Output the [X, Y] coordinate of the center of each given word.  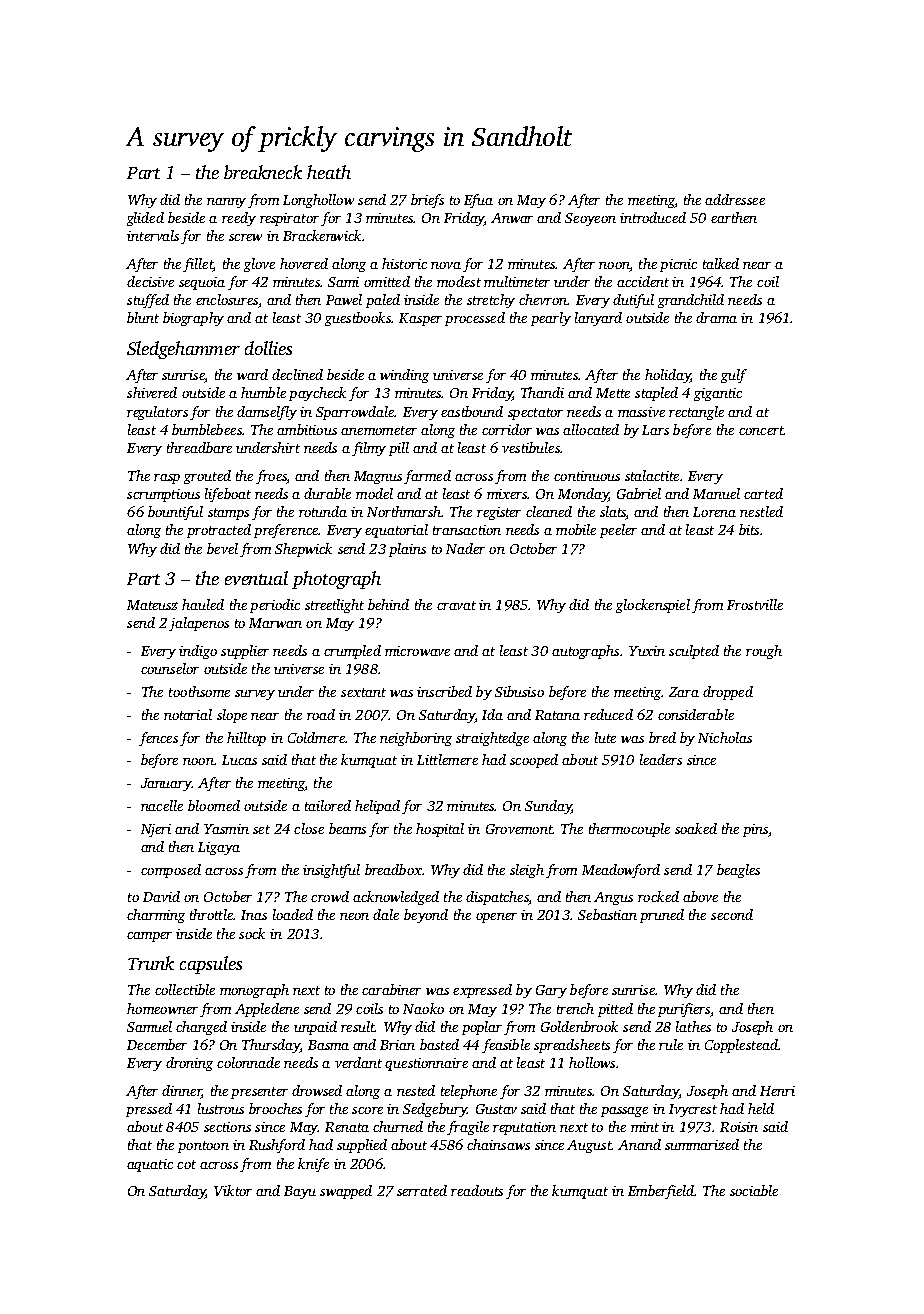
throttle [211, 914]
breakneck [263, 172]
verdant [358, 1062]
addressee [735, 199]
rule [671, 1044]
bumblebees [207, 429]
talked [721, 263]
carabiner [391, 989]
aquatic [150, 1165]
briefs [427, 201]
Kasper [420, 319]
